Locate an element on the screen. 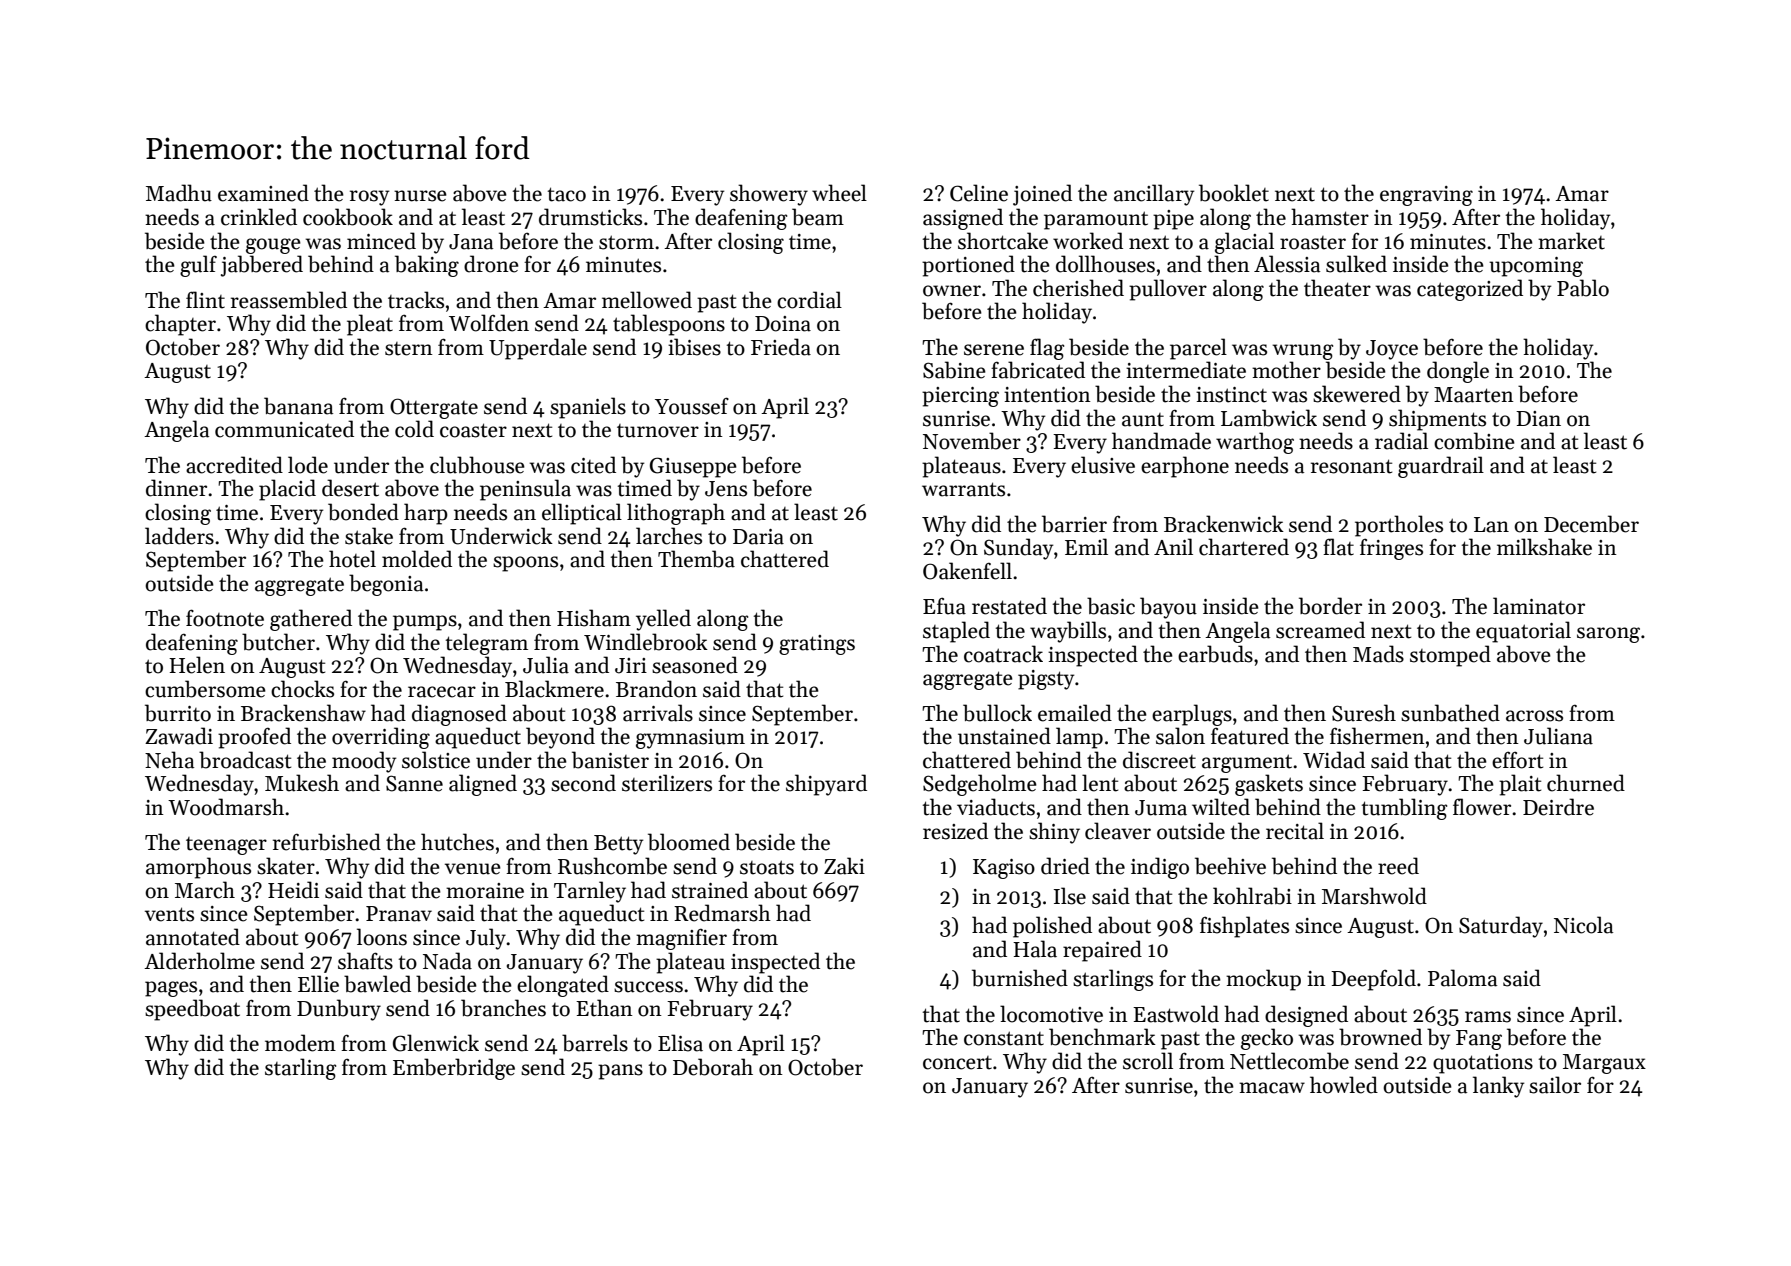 This screenshot has width=1791, height=1266. concert is located at coordinates (957, 1063).
